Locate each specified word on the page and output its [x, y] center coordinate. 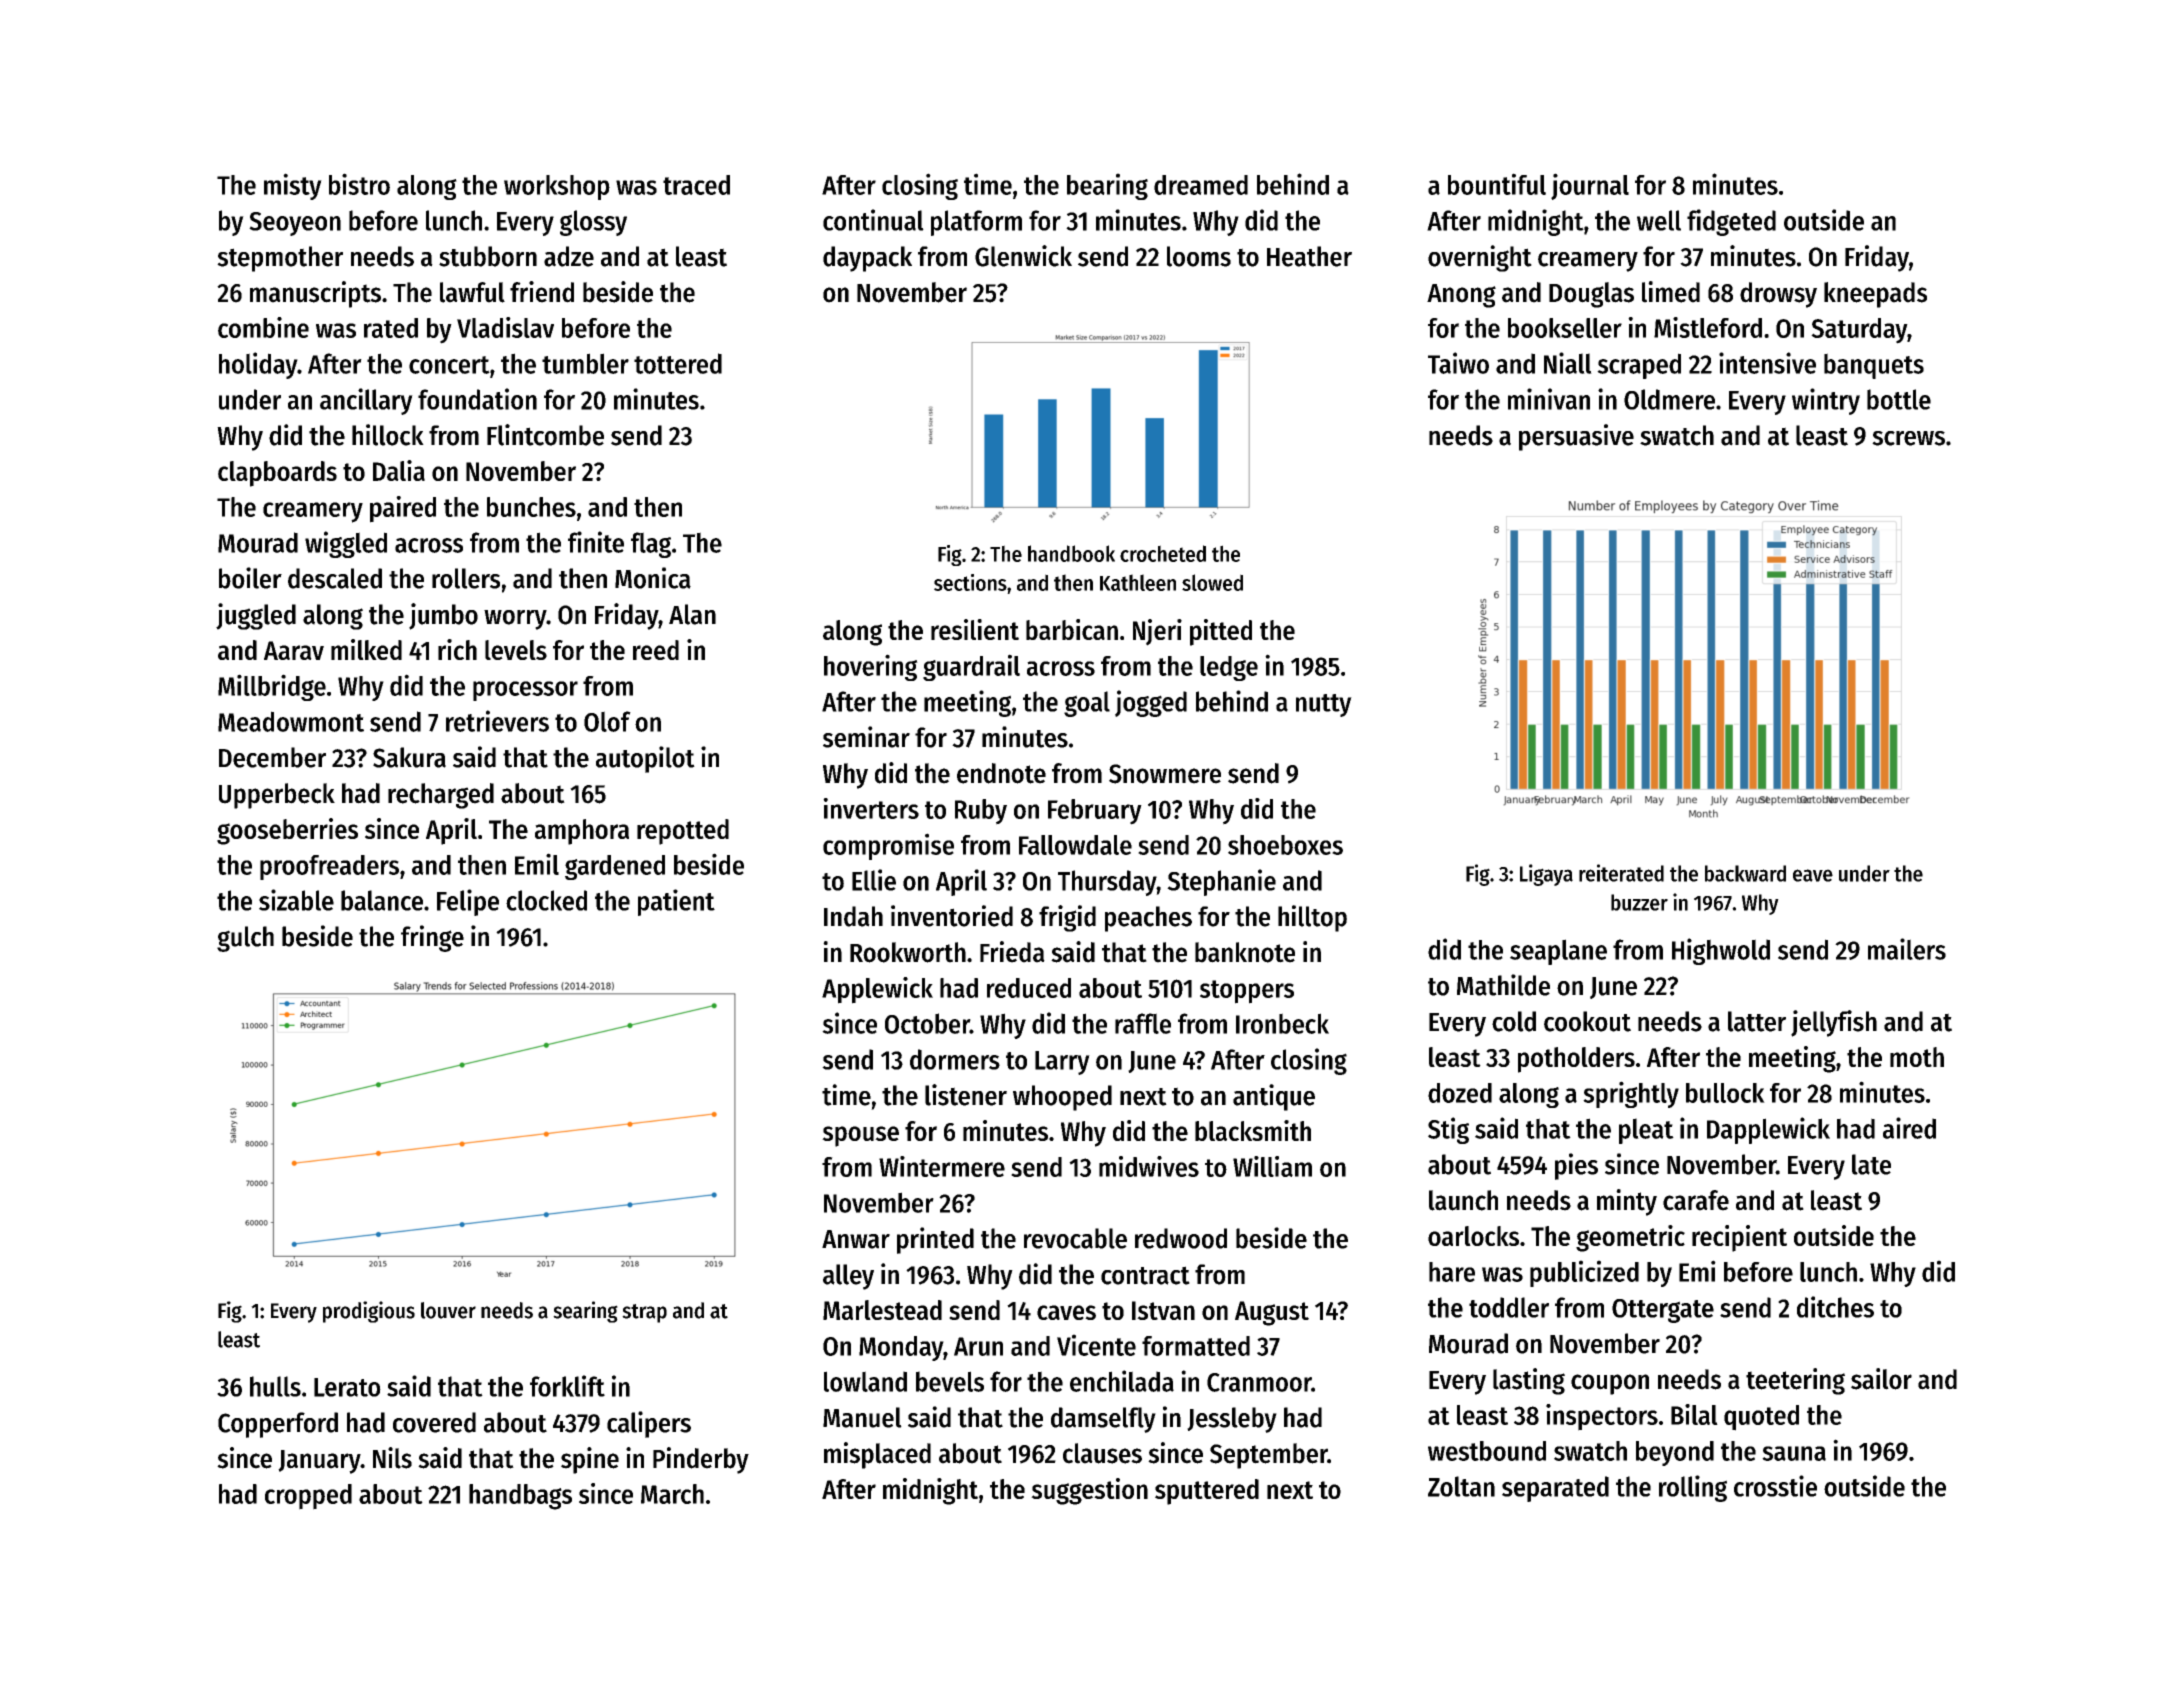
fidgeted [1731, 222]
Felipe [468, 902]
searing [585, 1312]
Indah [853, 916]
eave [1813, 875]
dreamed [1201, 185]
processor [525, 691]
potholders [1576, 1060]
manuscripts [315, 294]
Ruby [981, 812]
